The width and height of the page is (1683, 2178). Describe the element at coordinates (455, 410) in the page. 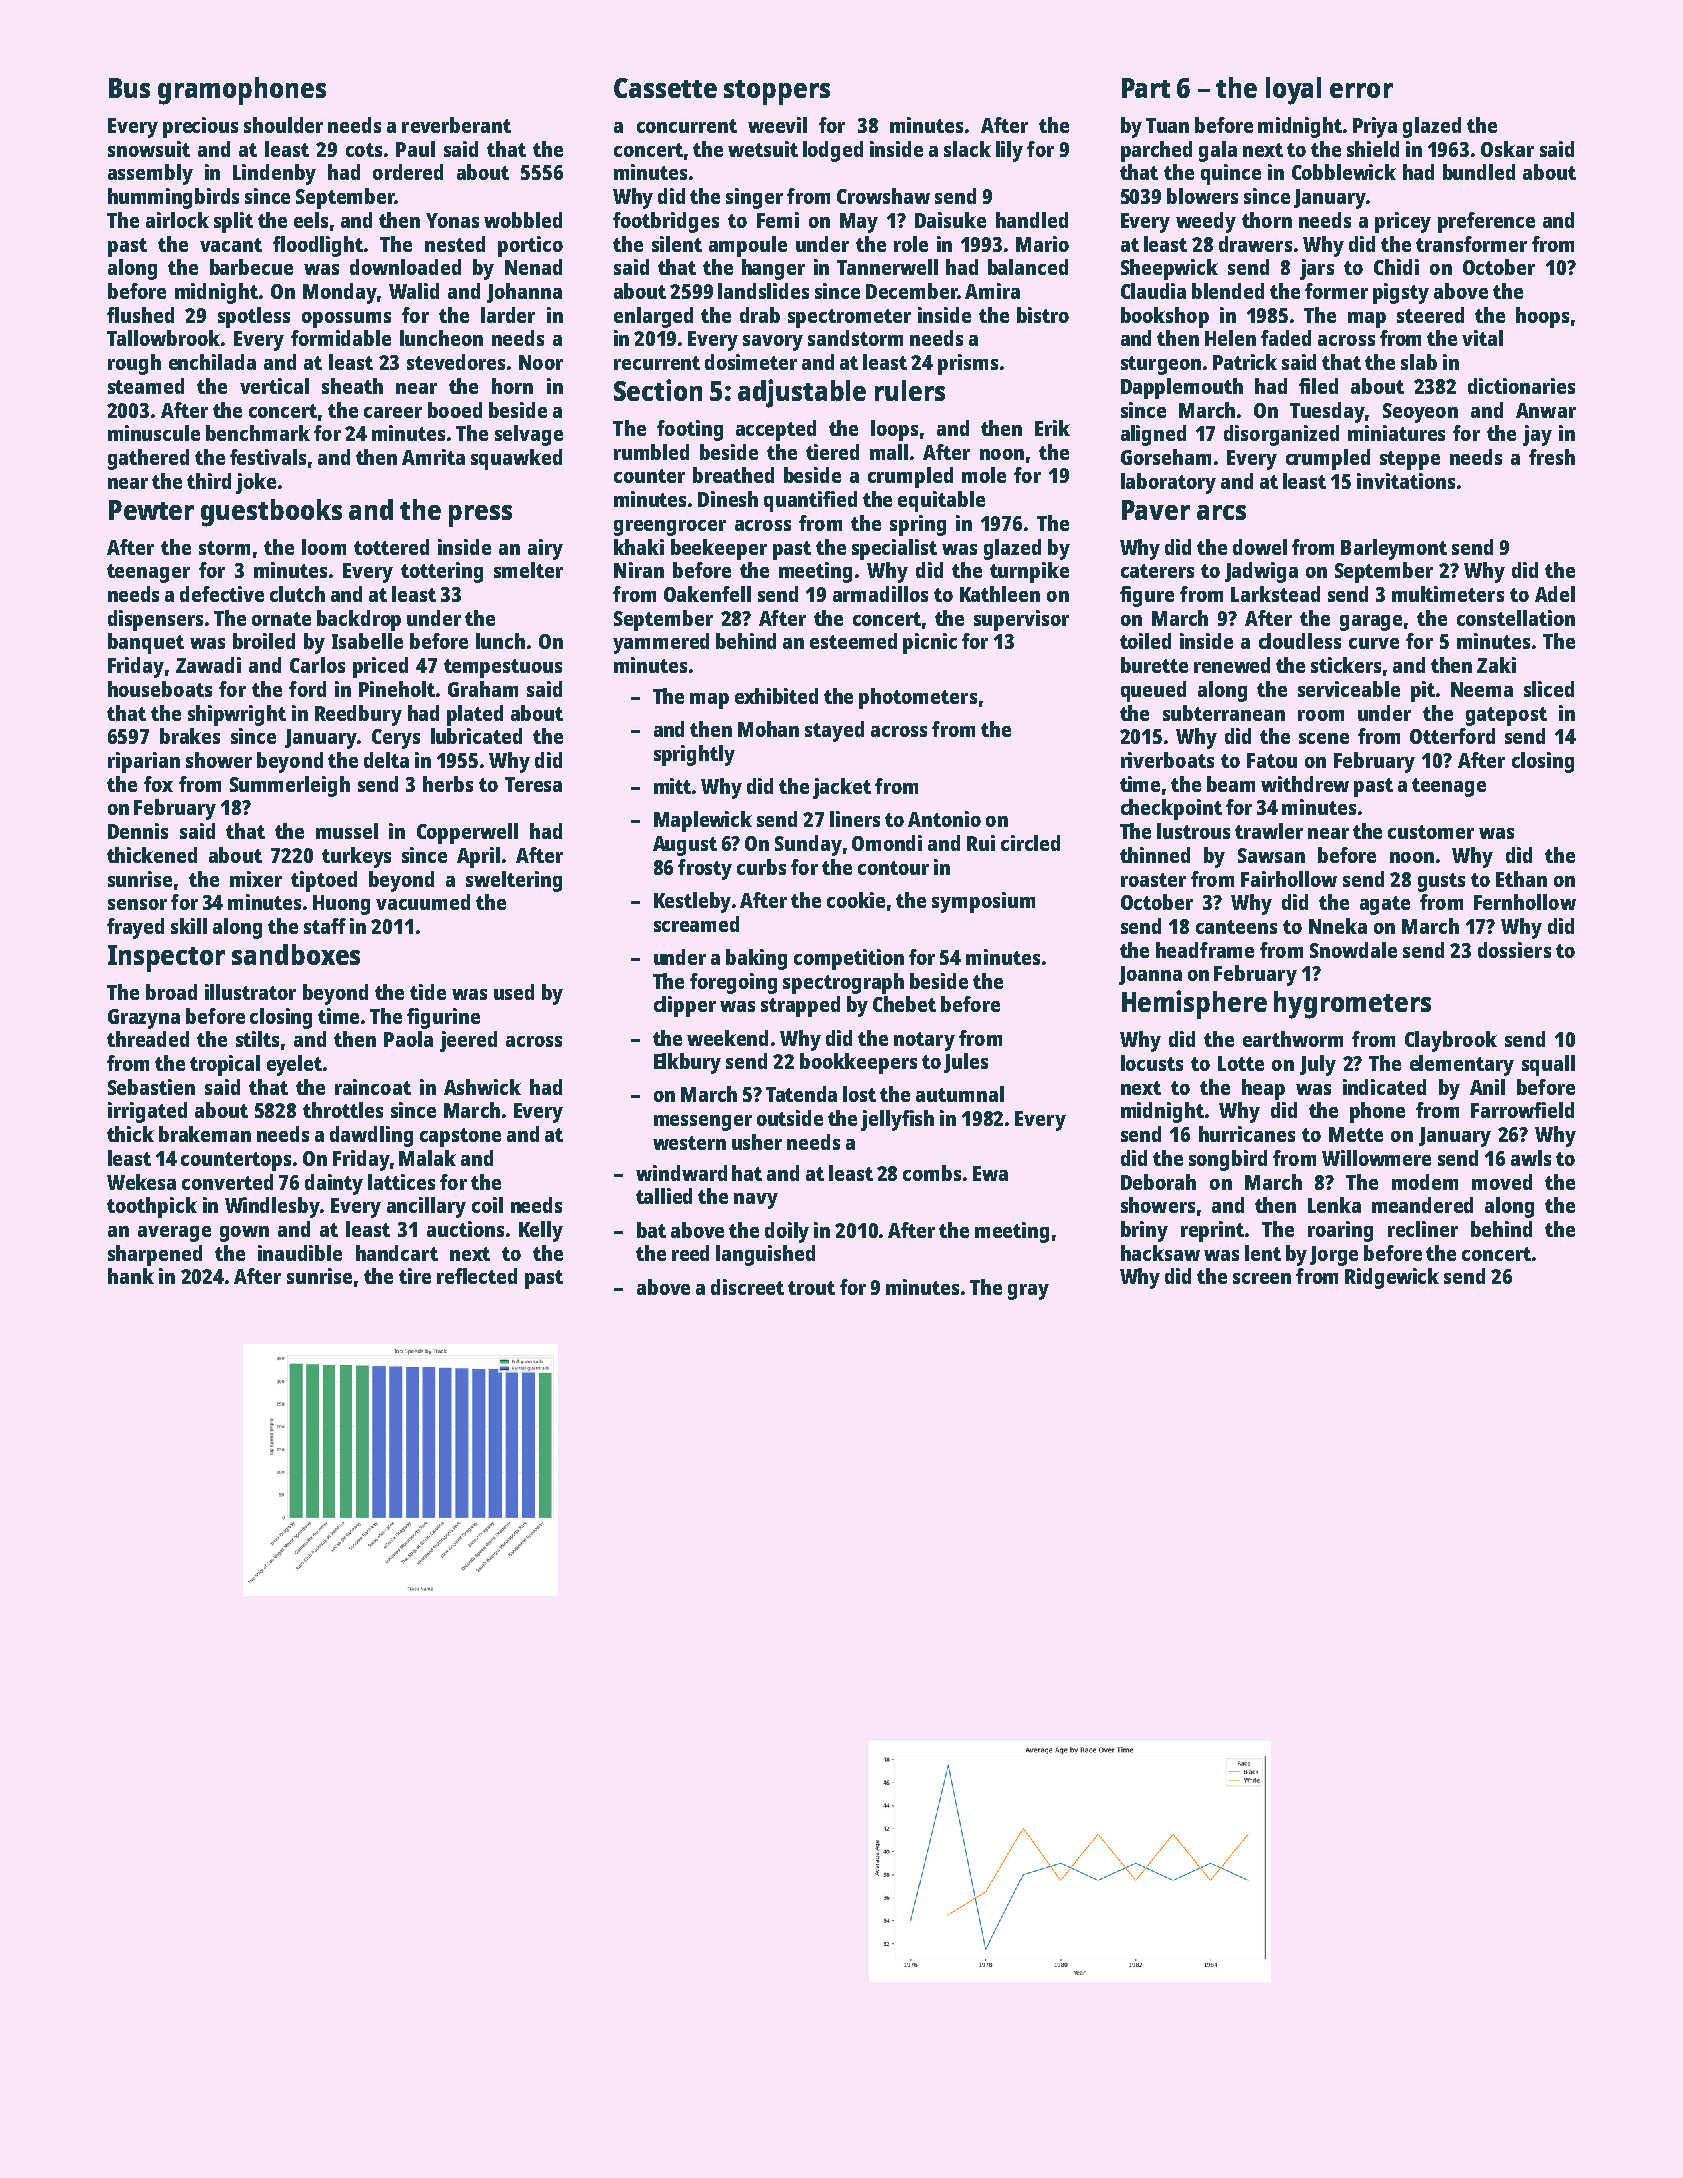

I see `booed` at that location.
